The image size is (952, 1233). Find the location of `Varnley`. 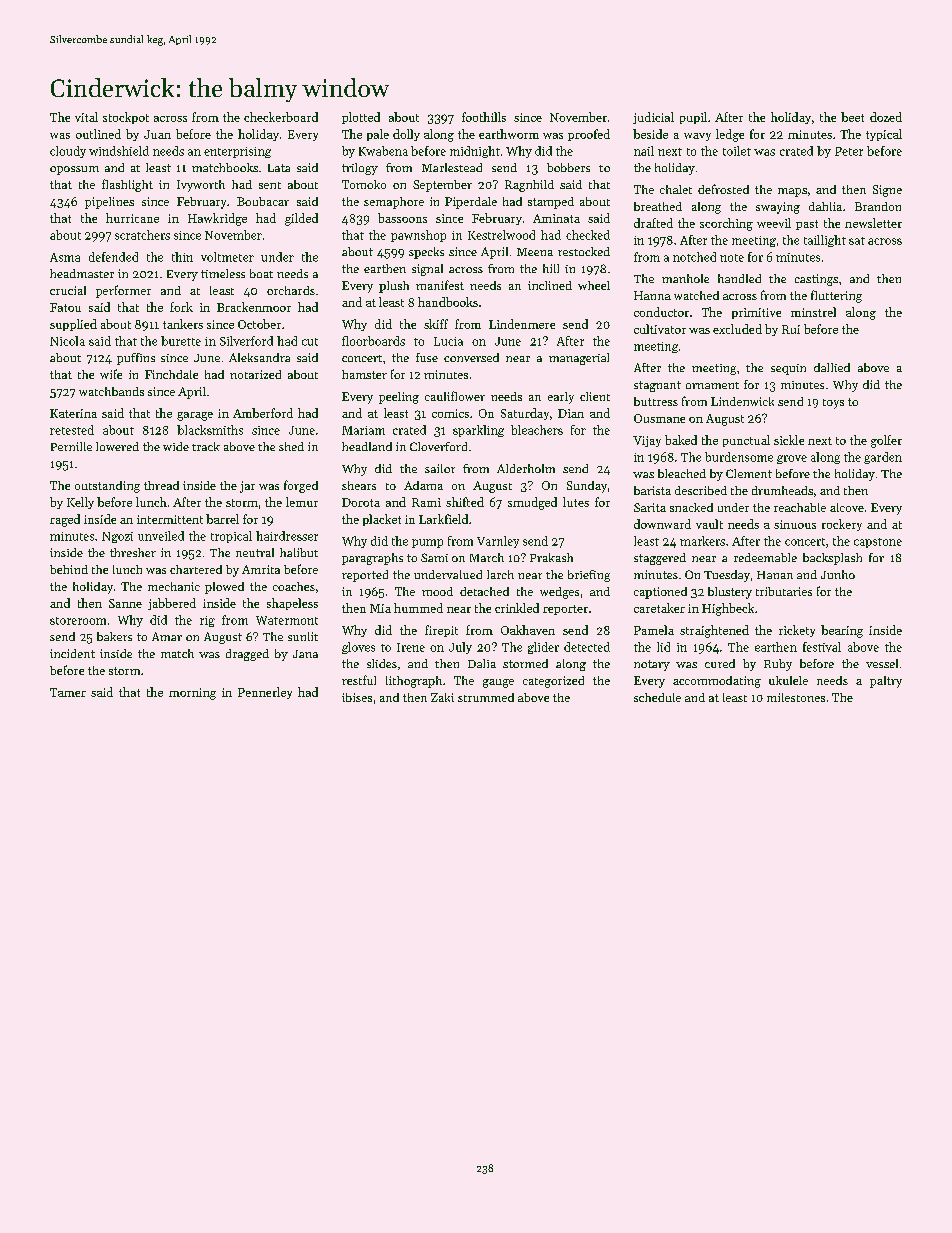

Varnley is located at coordinates (498, 542).
